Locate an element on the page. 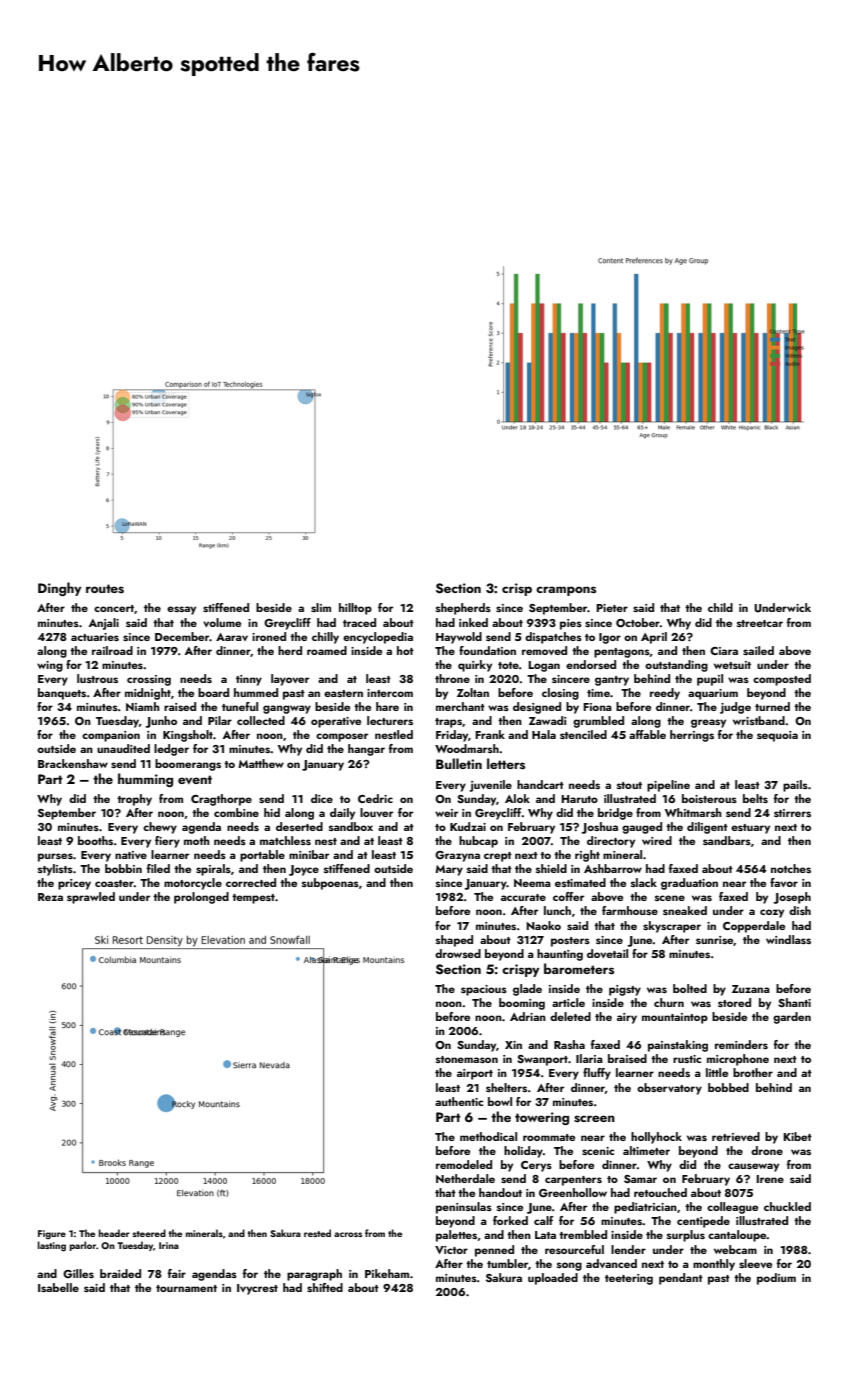 The image size is (849, 1400). Zuzana is located at coordinates (751, 989).
